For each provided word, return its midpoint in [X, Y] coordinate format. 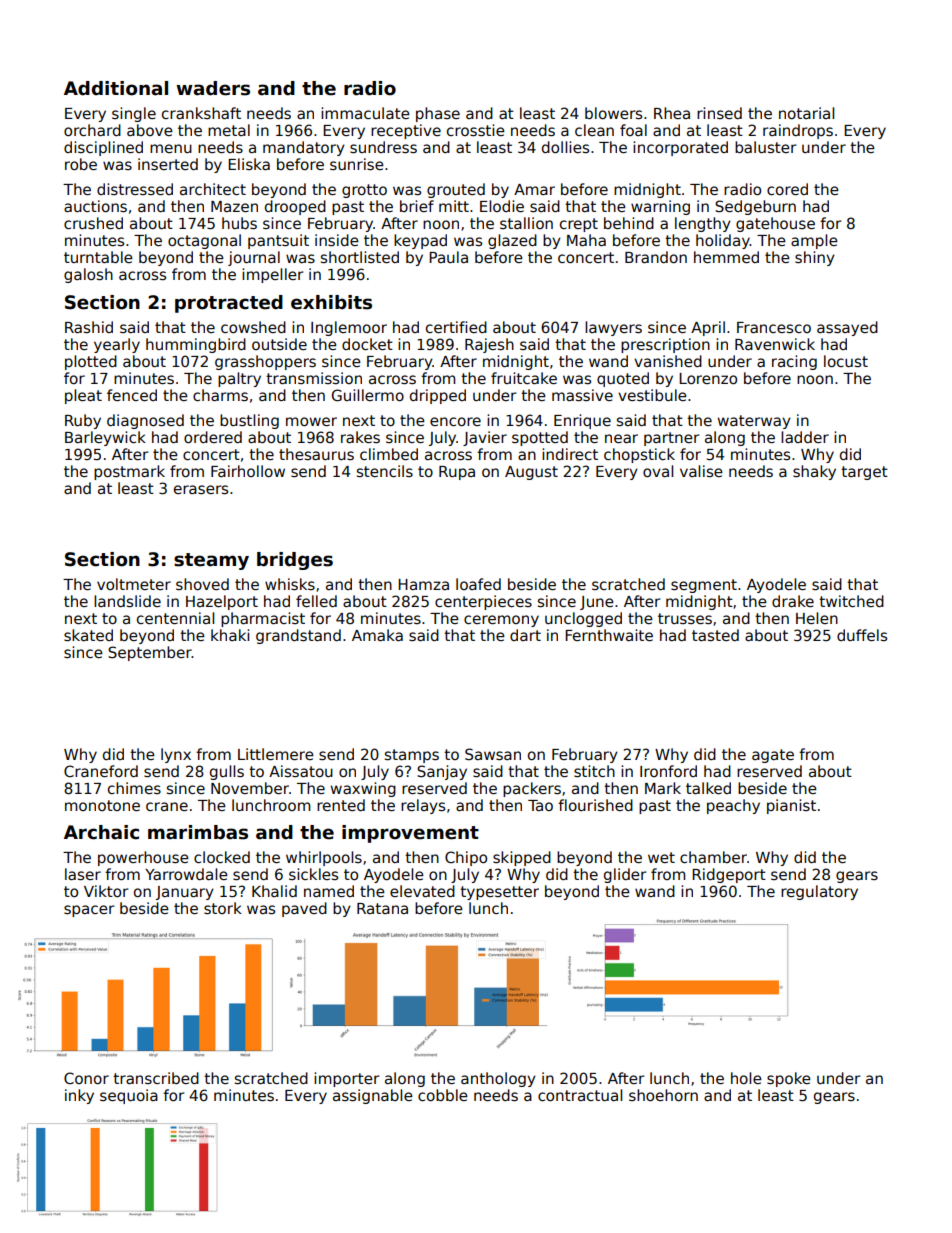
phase [438, 114]
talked [708, 788]
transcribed [156, 1078]
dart [525, 635]
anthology [498, 1079]
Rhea [672, 113]
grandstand [298, 636]
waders [213, 88]
